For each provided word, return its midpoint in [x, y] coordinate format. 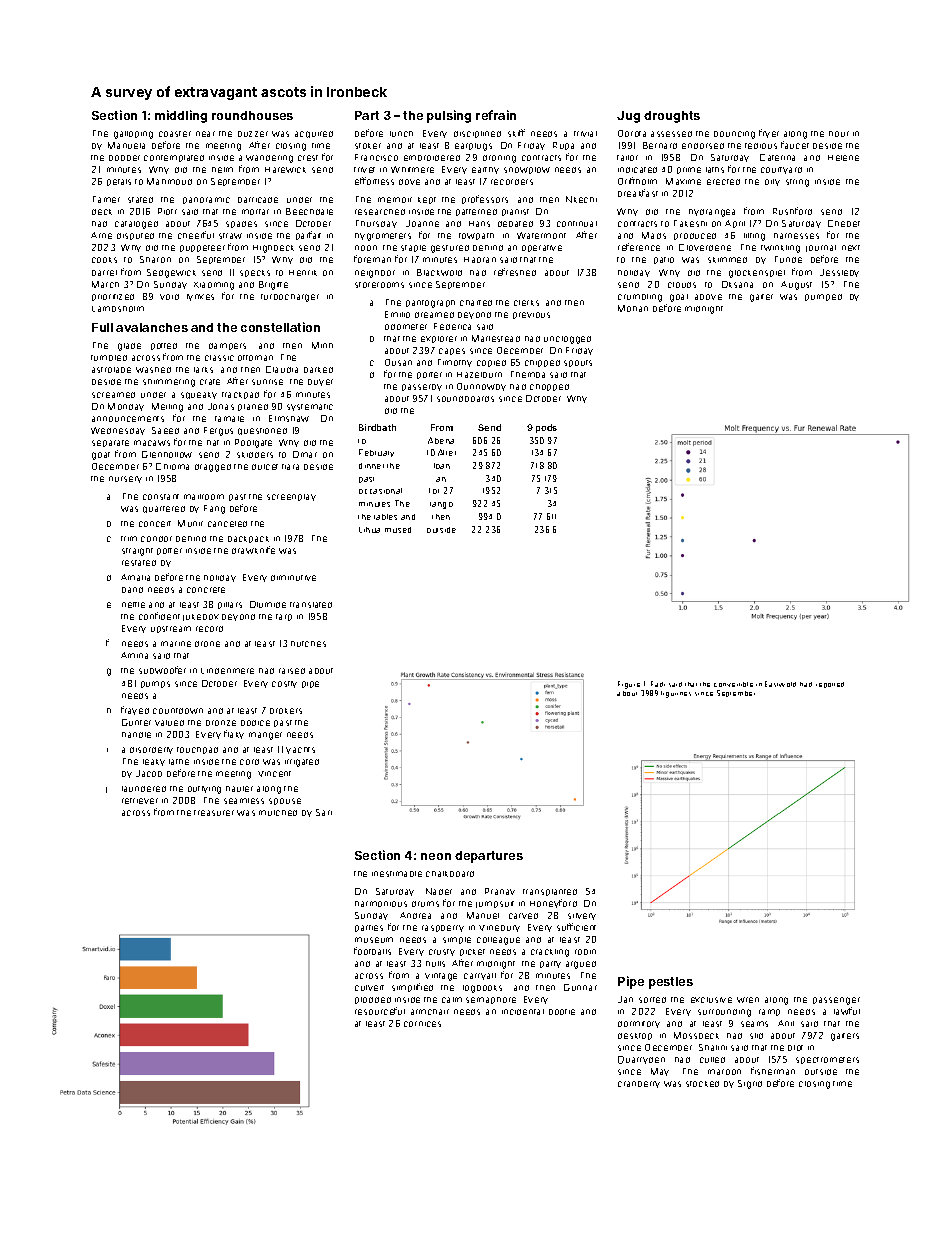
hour [839, 134]
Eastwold [780, 684]
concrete [206, 590]
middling [181, 116]
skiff [516, 133]
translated [311, 605]
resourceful [380, 1011]
